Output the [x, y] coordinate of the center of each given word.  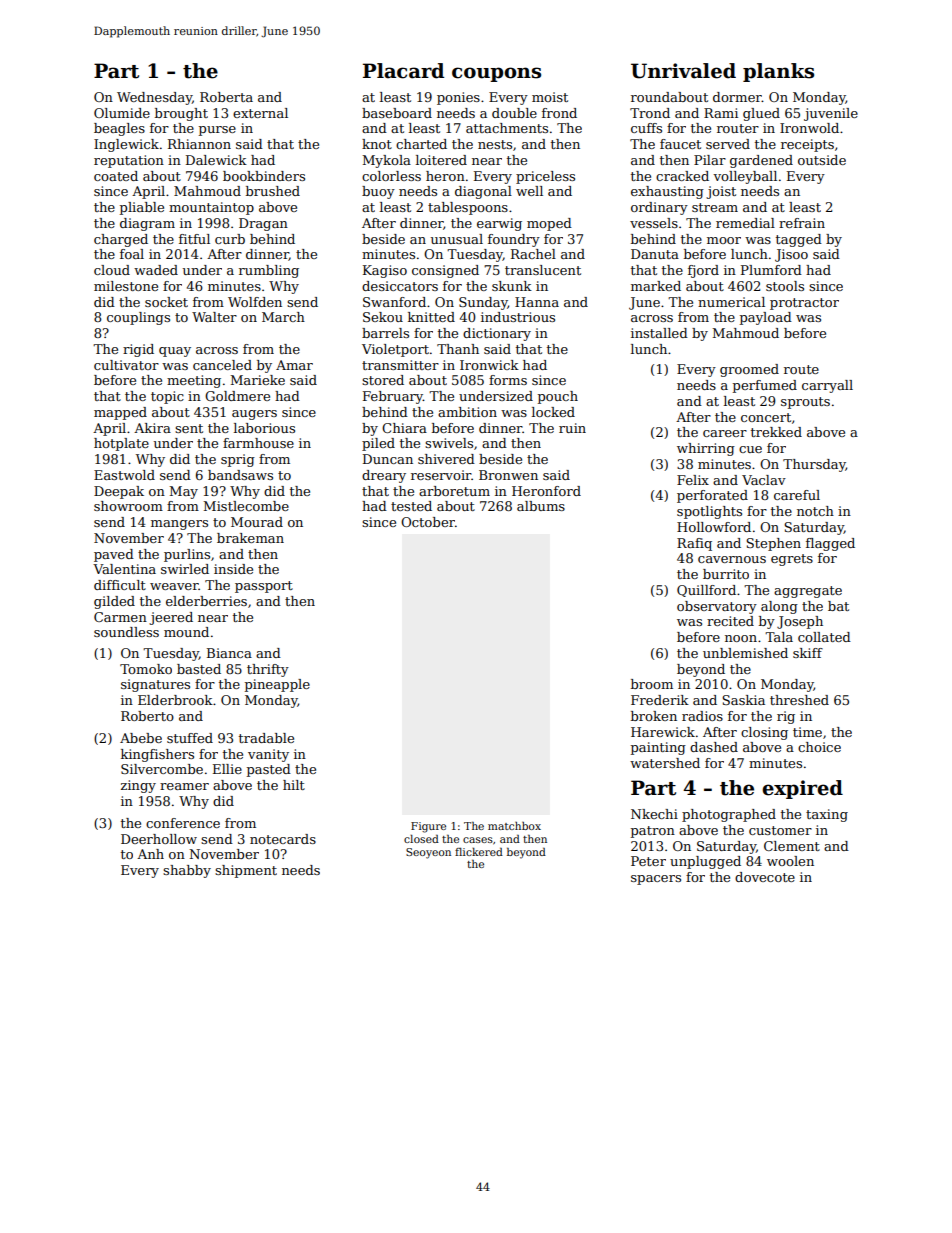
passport [264, 587]
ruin [572, 428]
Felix [693, 480]
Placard [403, 71]
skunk [512, 286]
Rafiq [694, 544]
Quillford [706, 591]
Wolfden [255, 302]
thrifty [268, 670]
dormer [737, 97]
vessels [654, 223]
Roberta [226, 97]
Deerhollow [159, 839]
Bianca [229, 653]
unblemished [745, 653]
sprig [238, 460]
